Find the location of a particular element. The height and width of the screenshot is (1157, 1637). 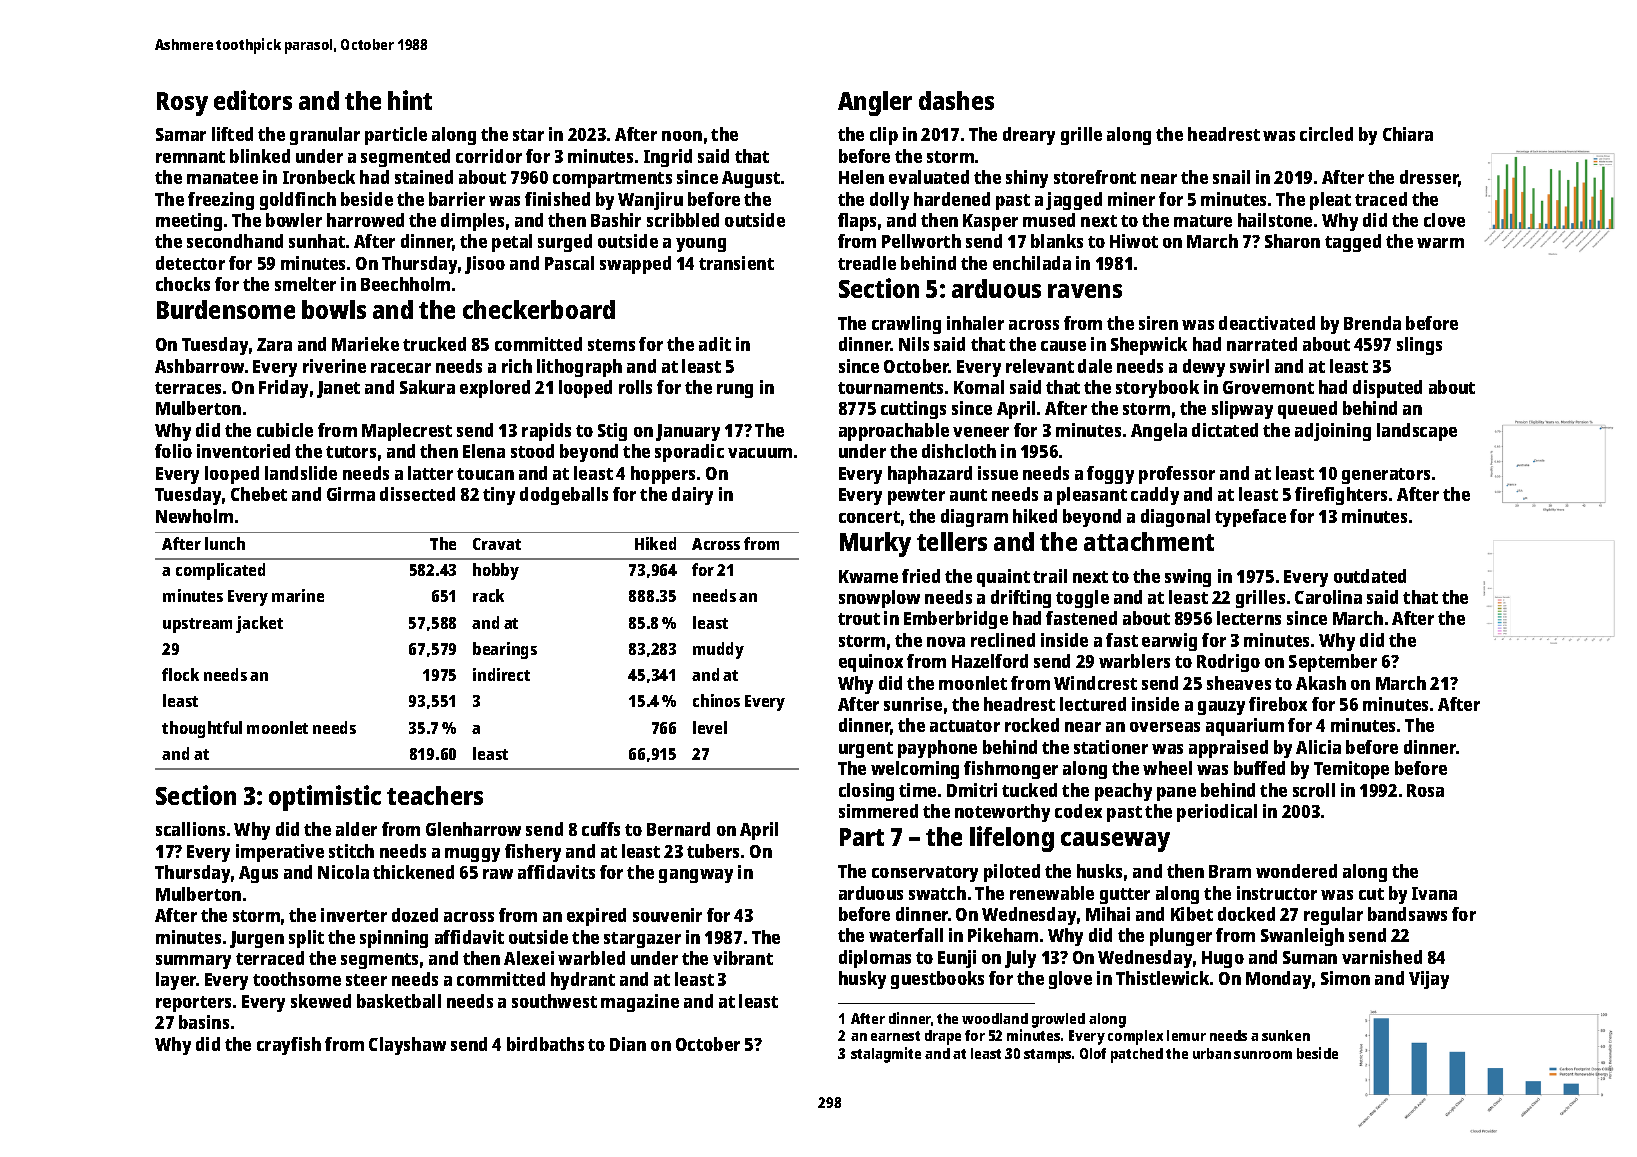

Chiara is located at coordinates (1408, 134).
